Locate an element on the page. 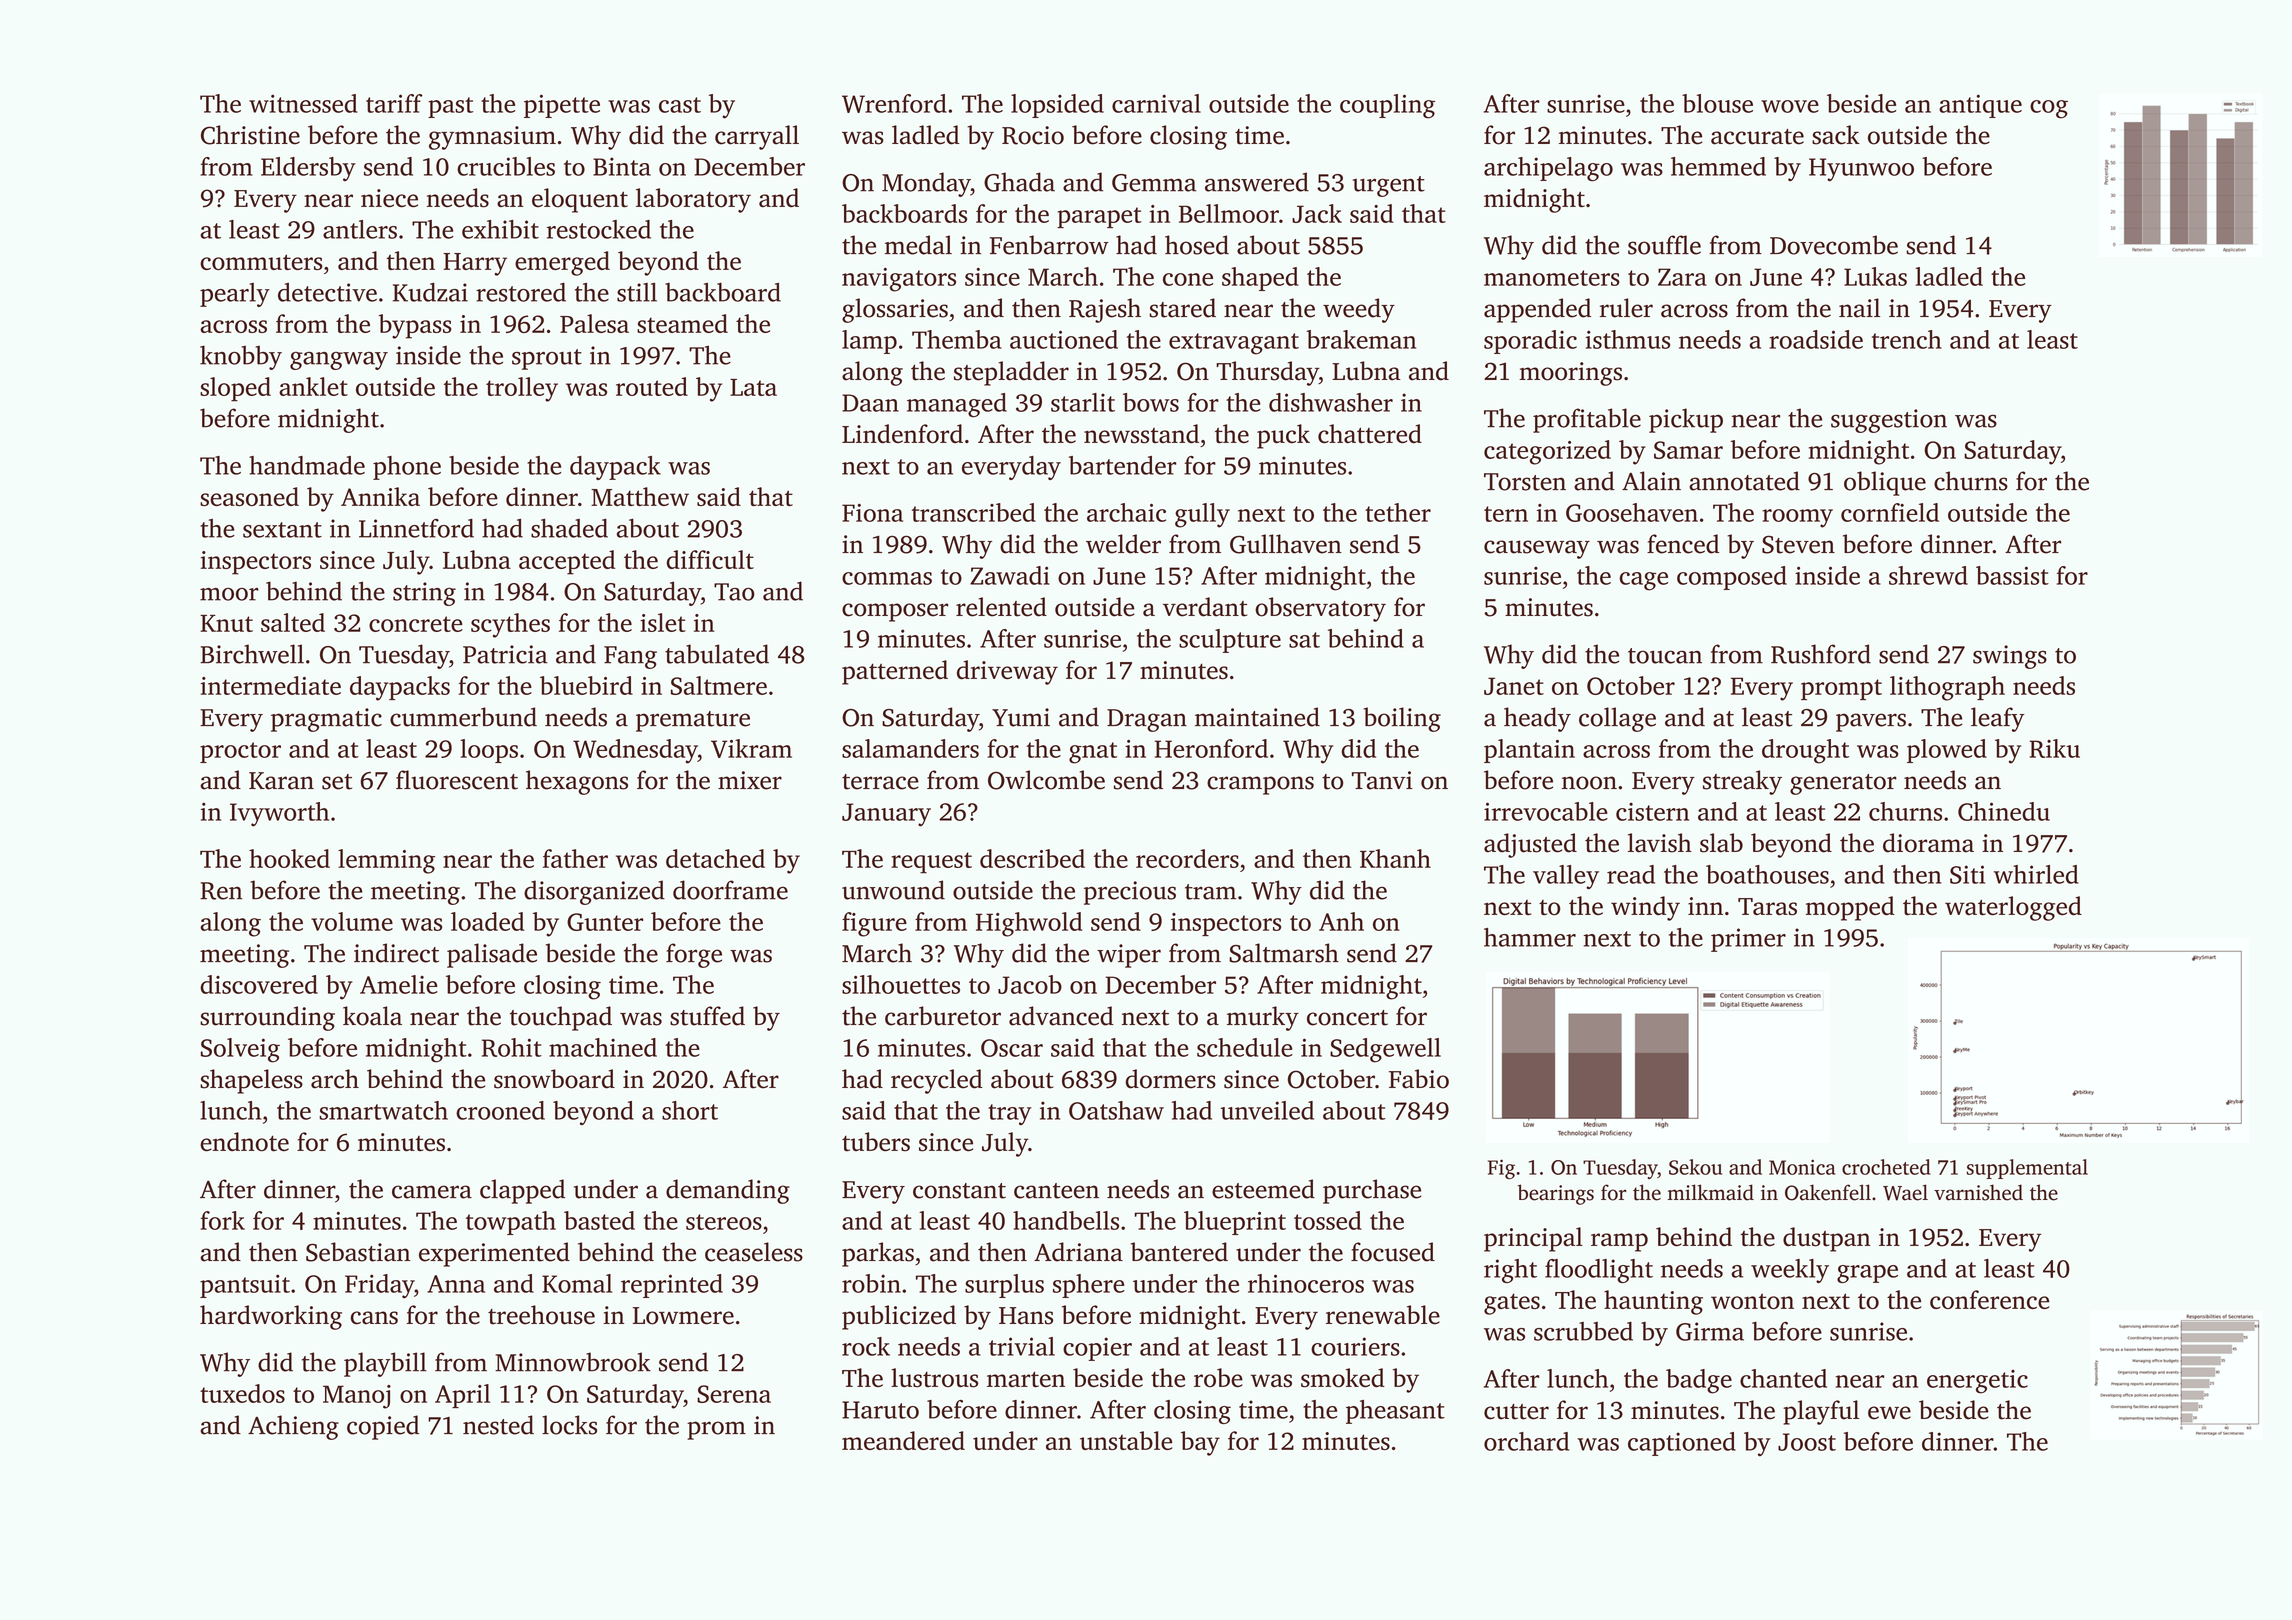 This page has height=1620, width=2292. generator is located at coordinates (1843, 784).
